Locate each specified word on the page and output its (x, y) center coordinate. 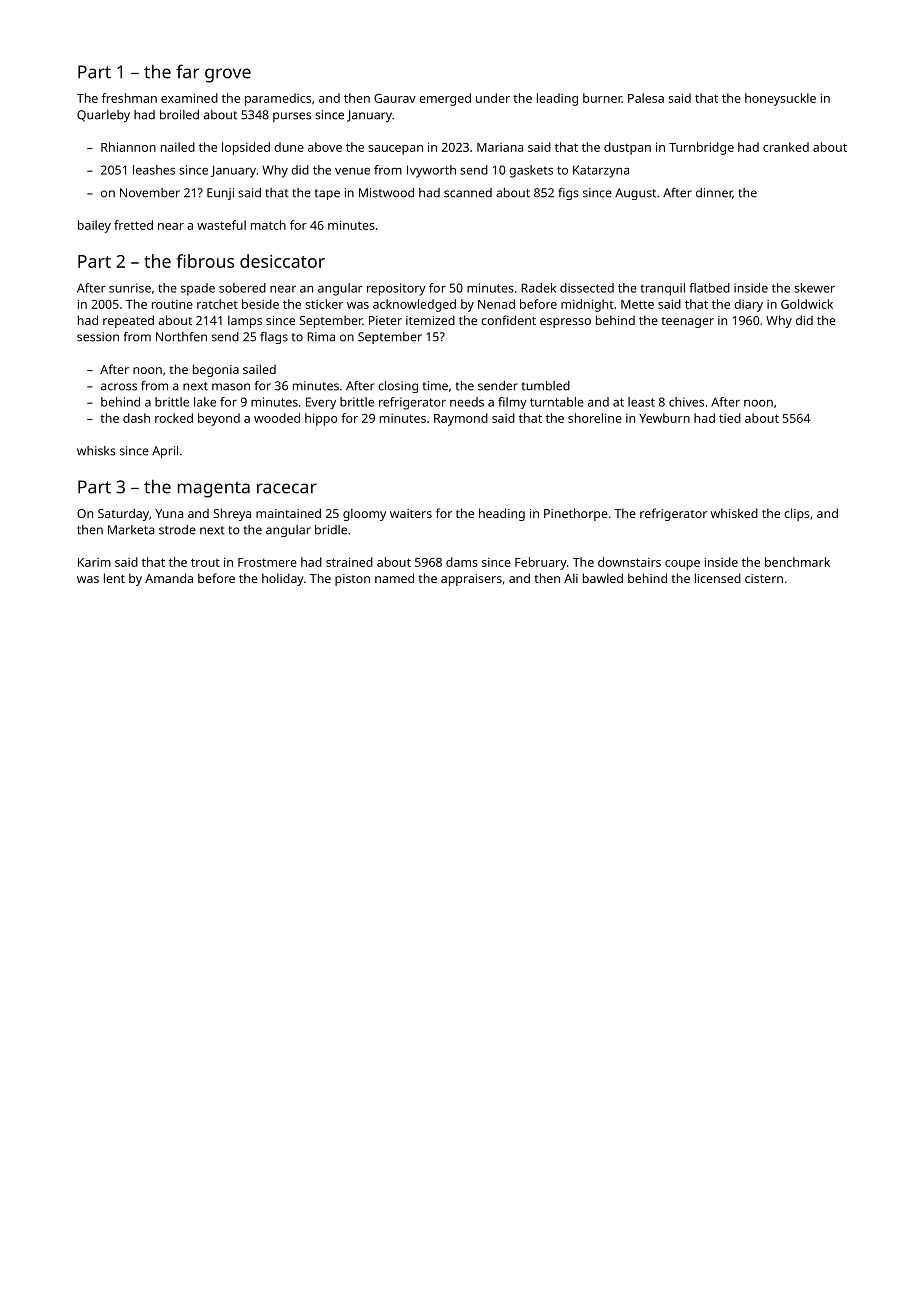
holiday (283, 579)
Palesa (646, 98)
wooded (277, 418)
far (187, 71)
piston (352, 580)
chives (686, 402)
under (493, 98)
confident (508, 320)
